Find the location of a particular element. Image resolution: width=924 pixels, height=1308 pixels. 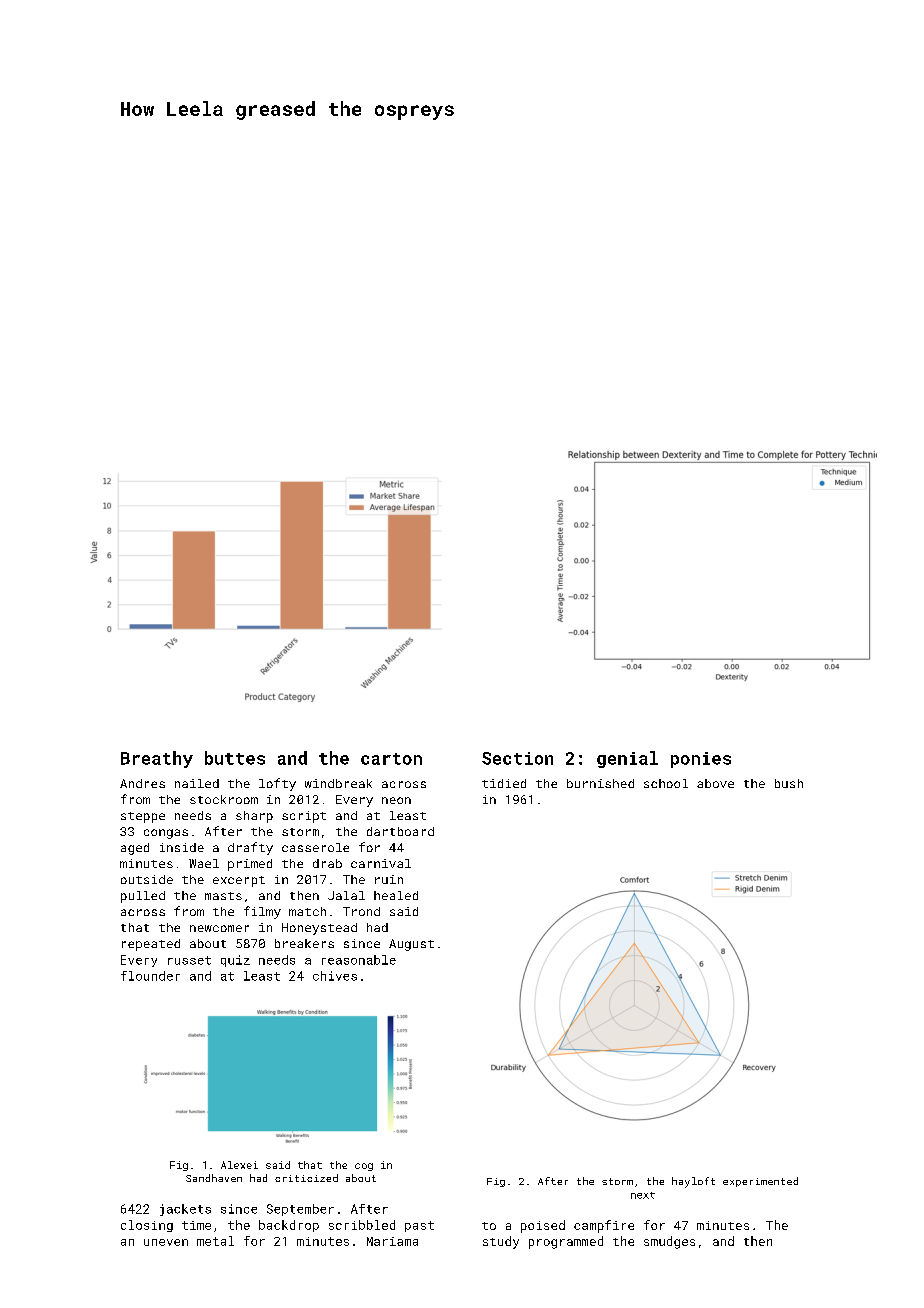

Andres is located at coordinates (142, 783).
